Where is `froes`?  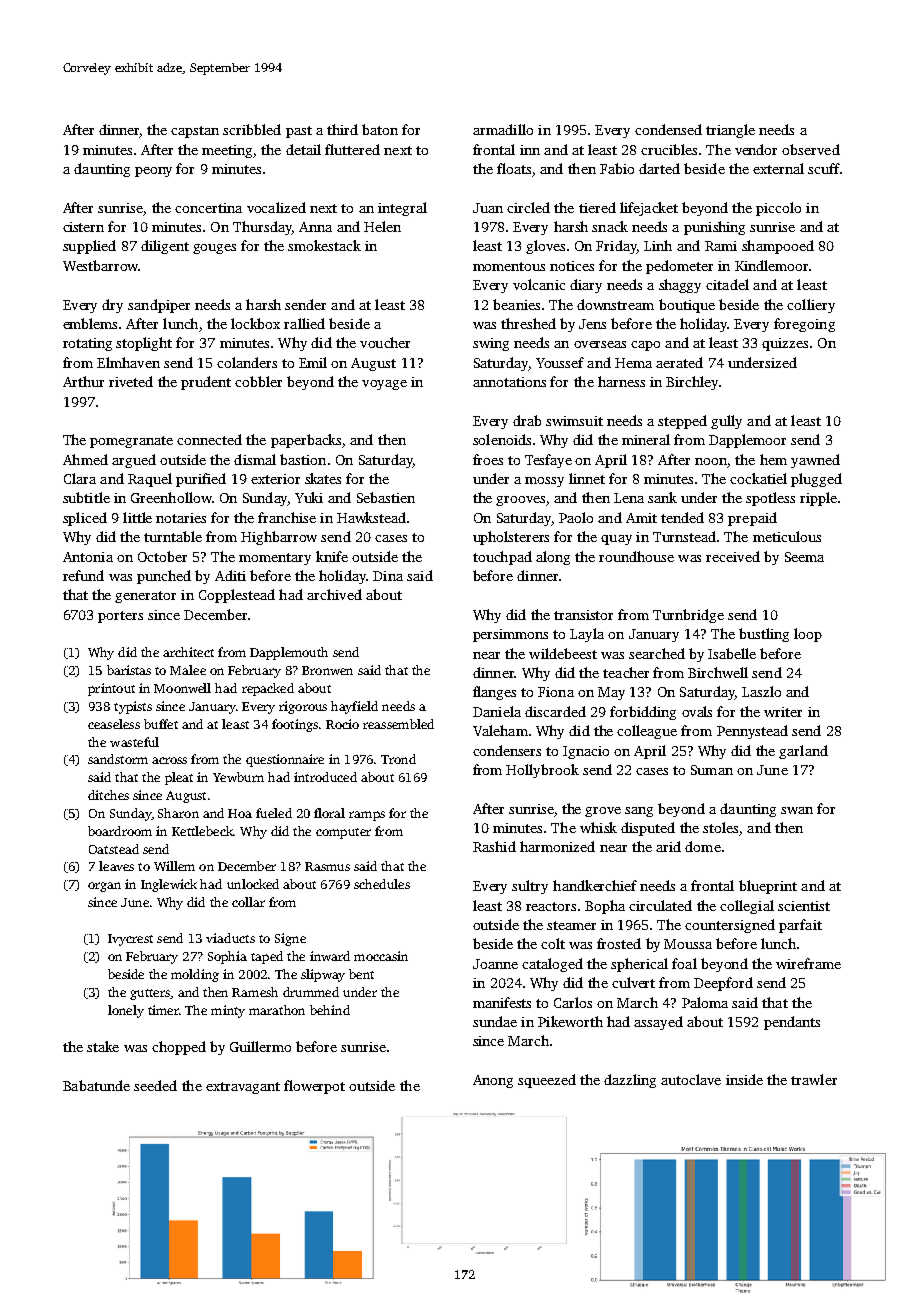 froes is located at coordinates (488, 459).
